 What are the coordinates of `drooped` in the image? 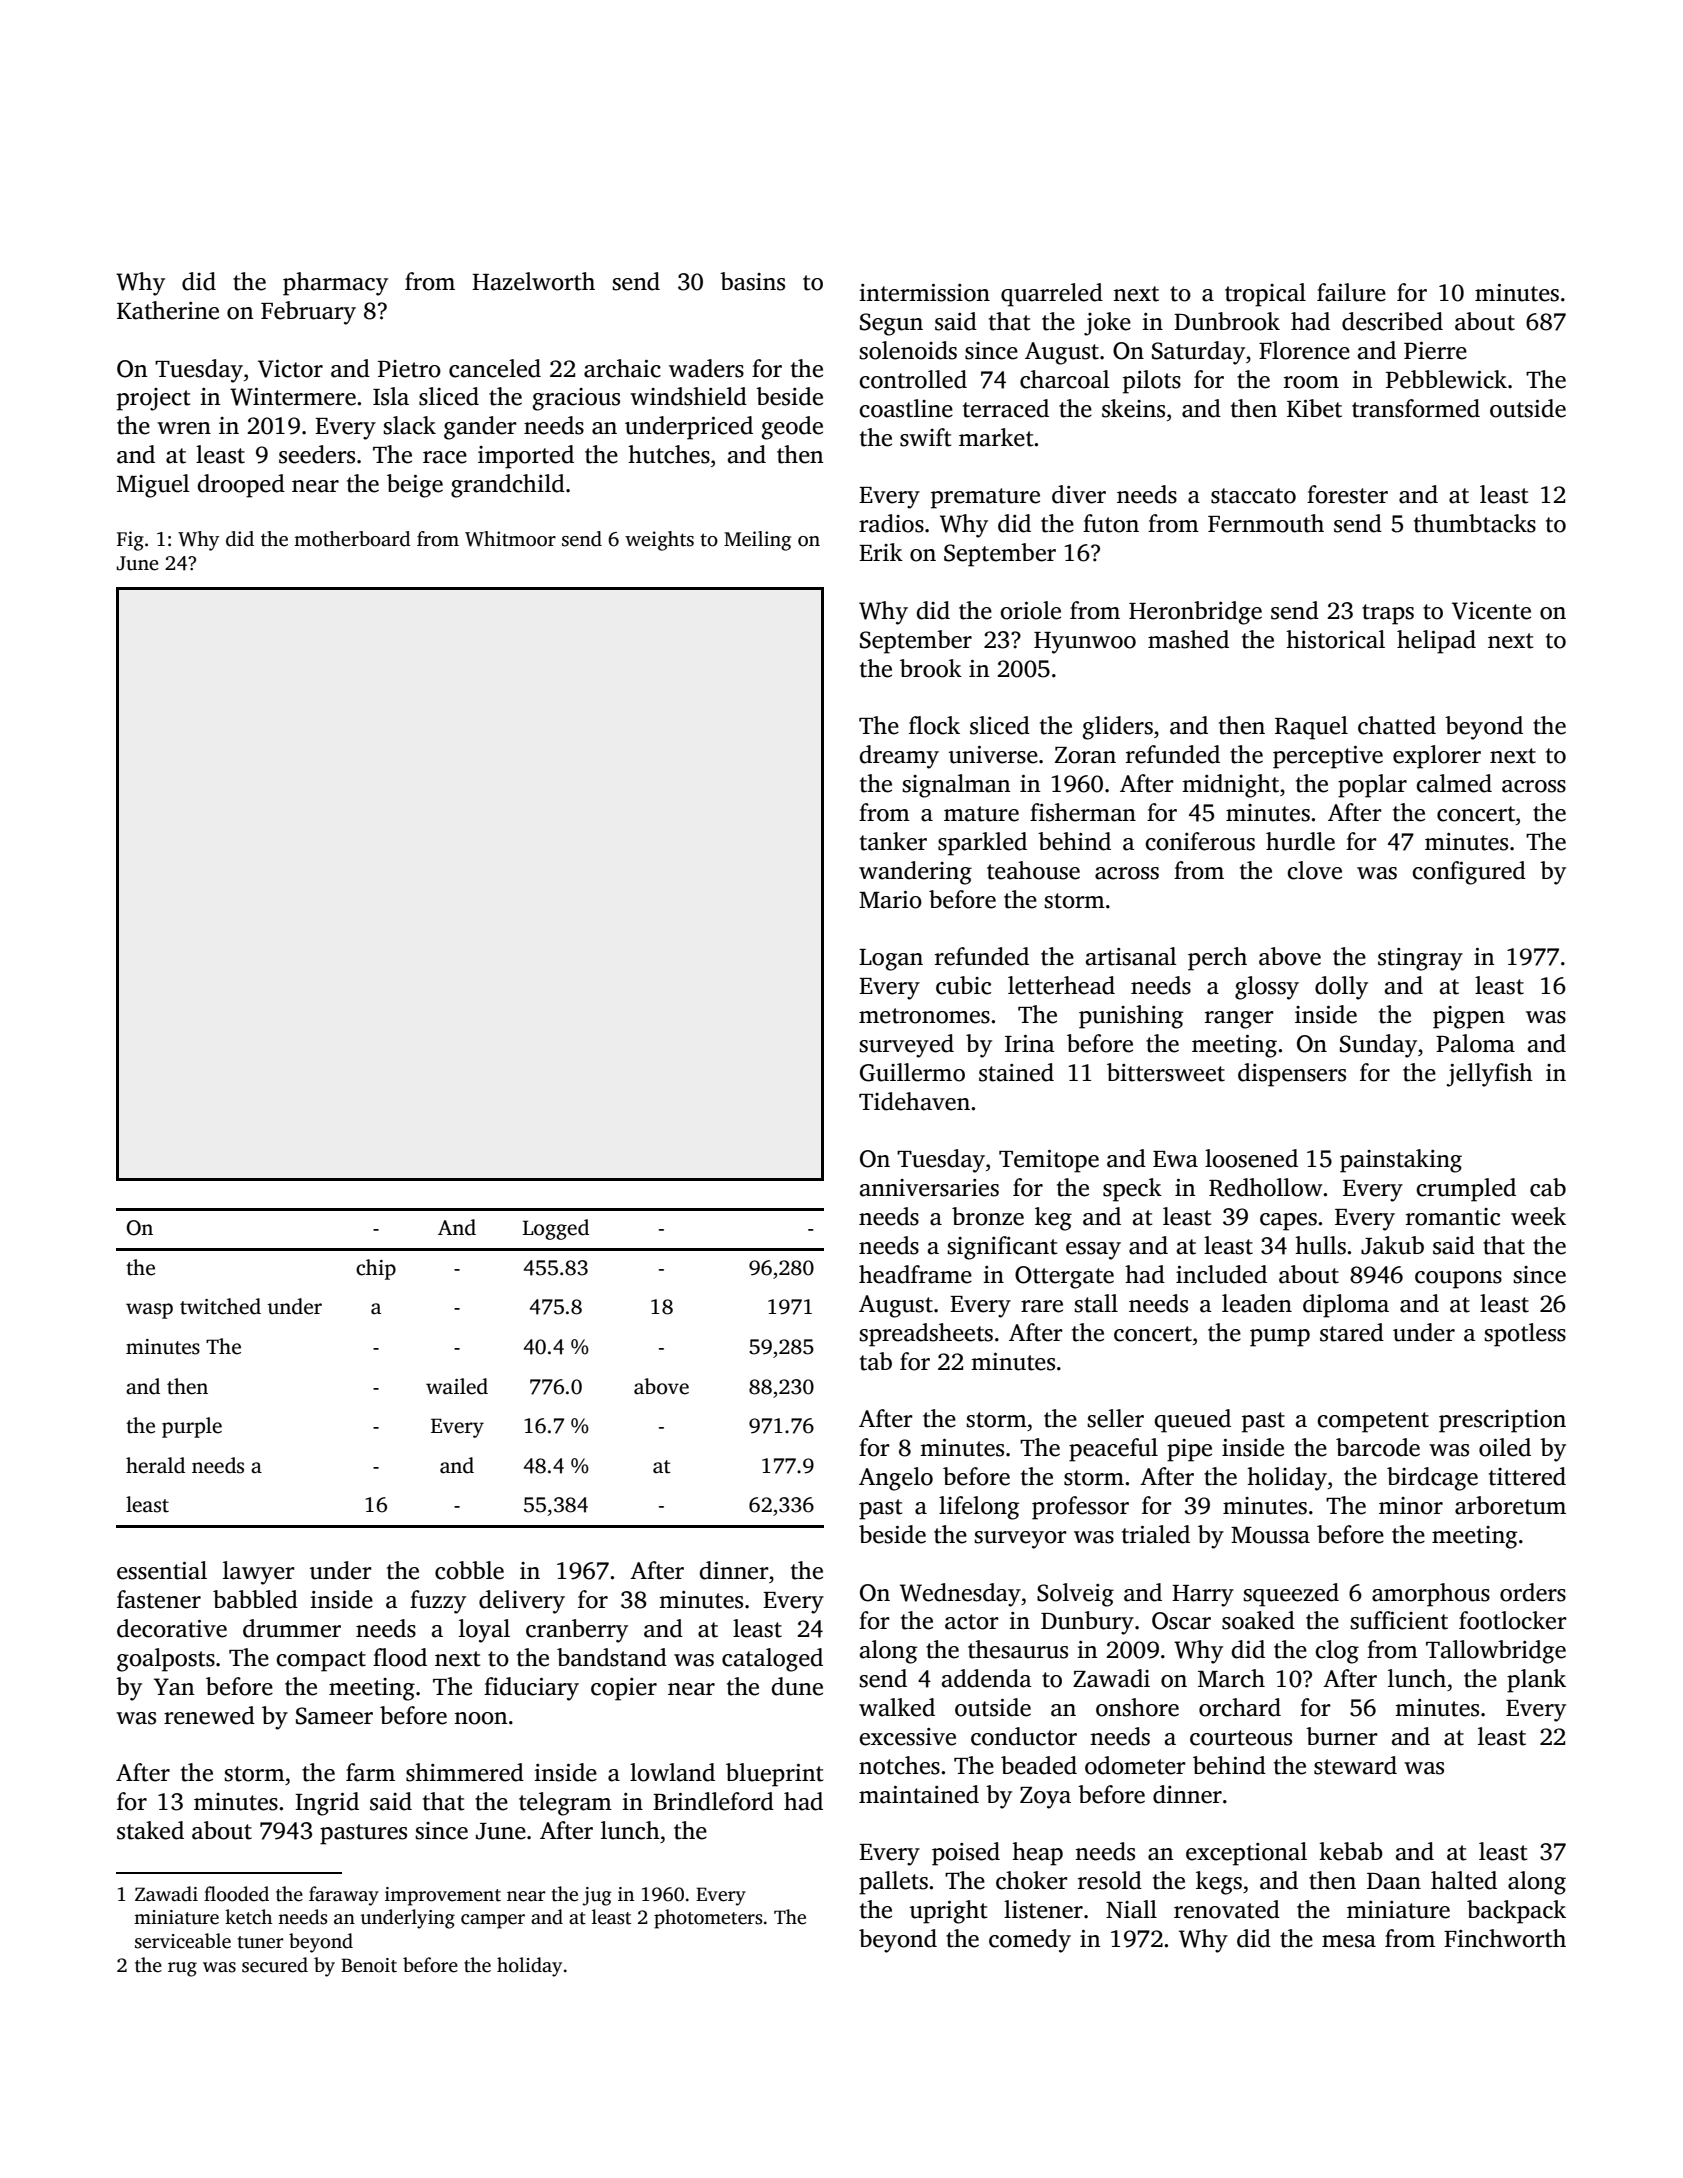 It's located at (241, 486).
